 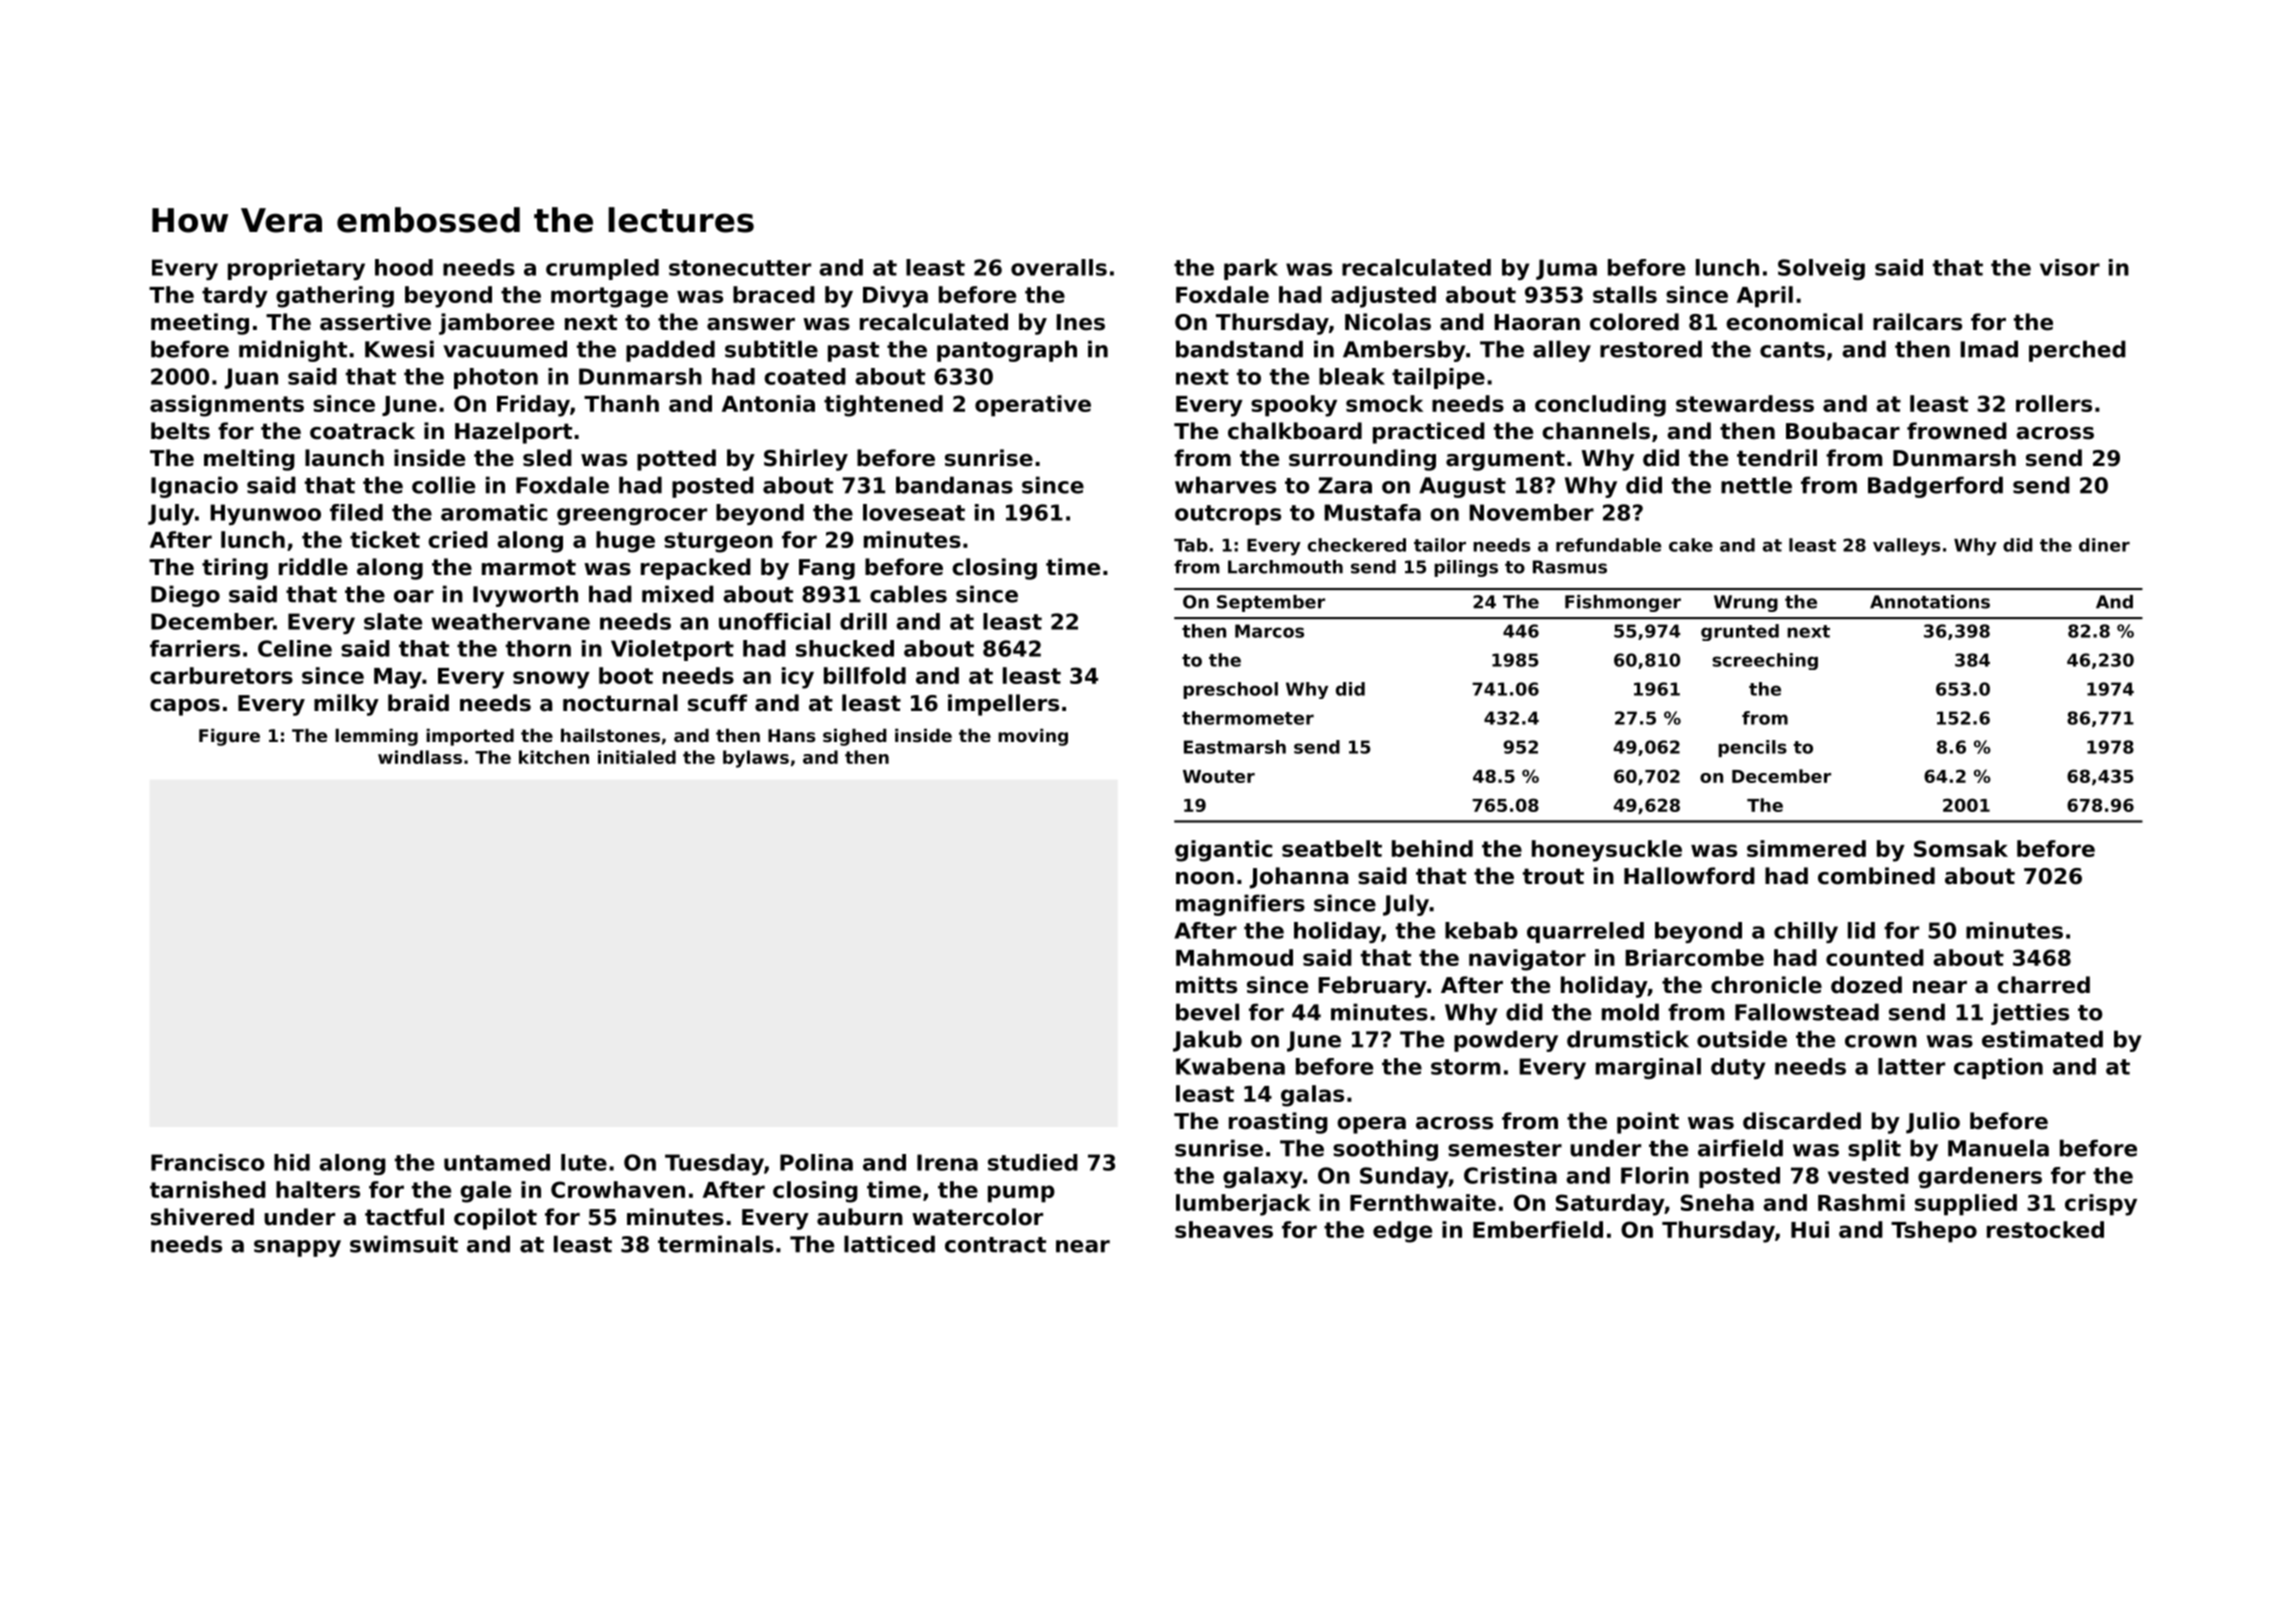 I want to click on repacked, so click(x=696, y=569).
